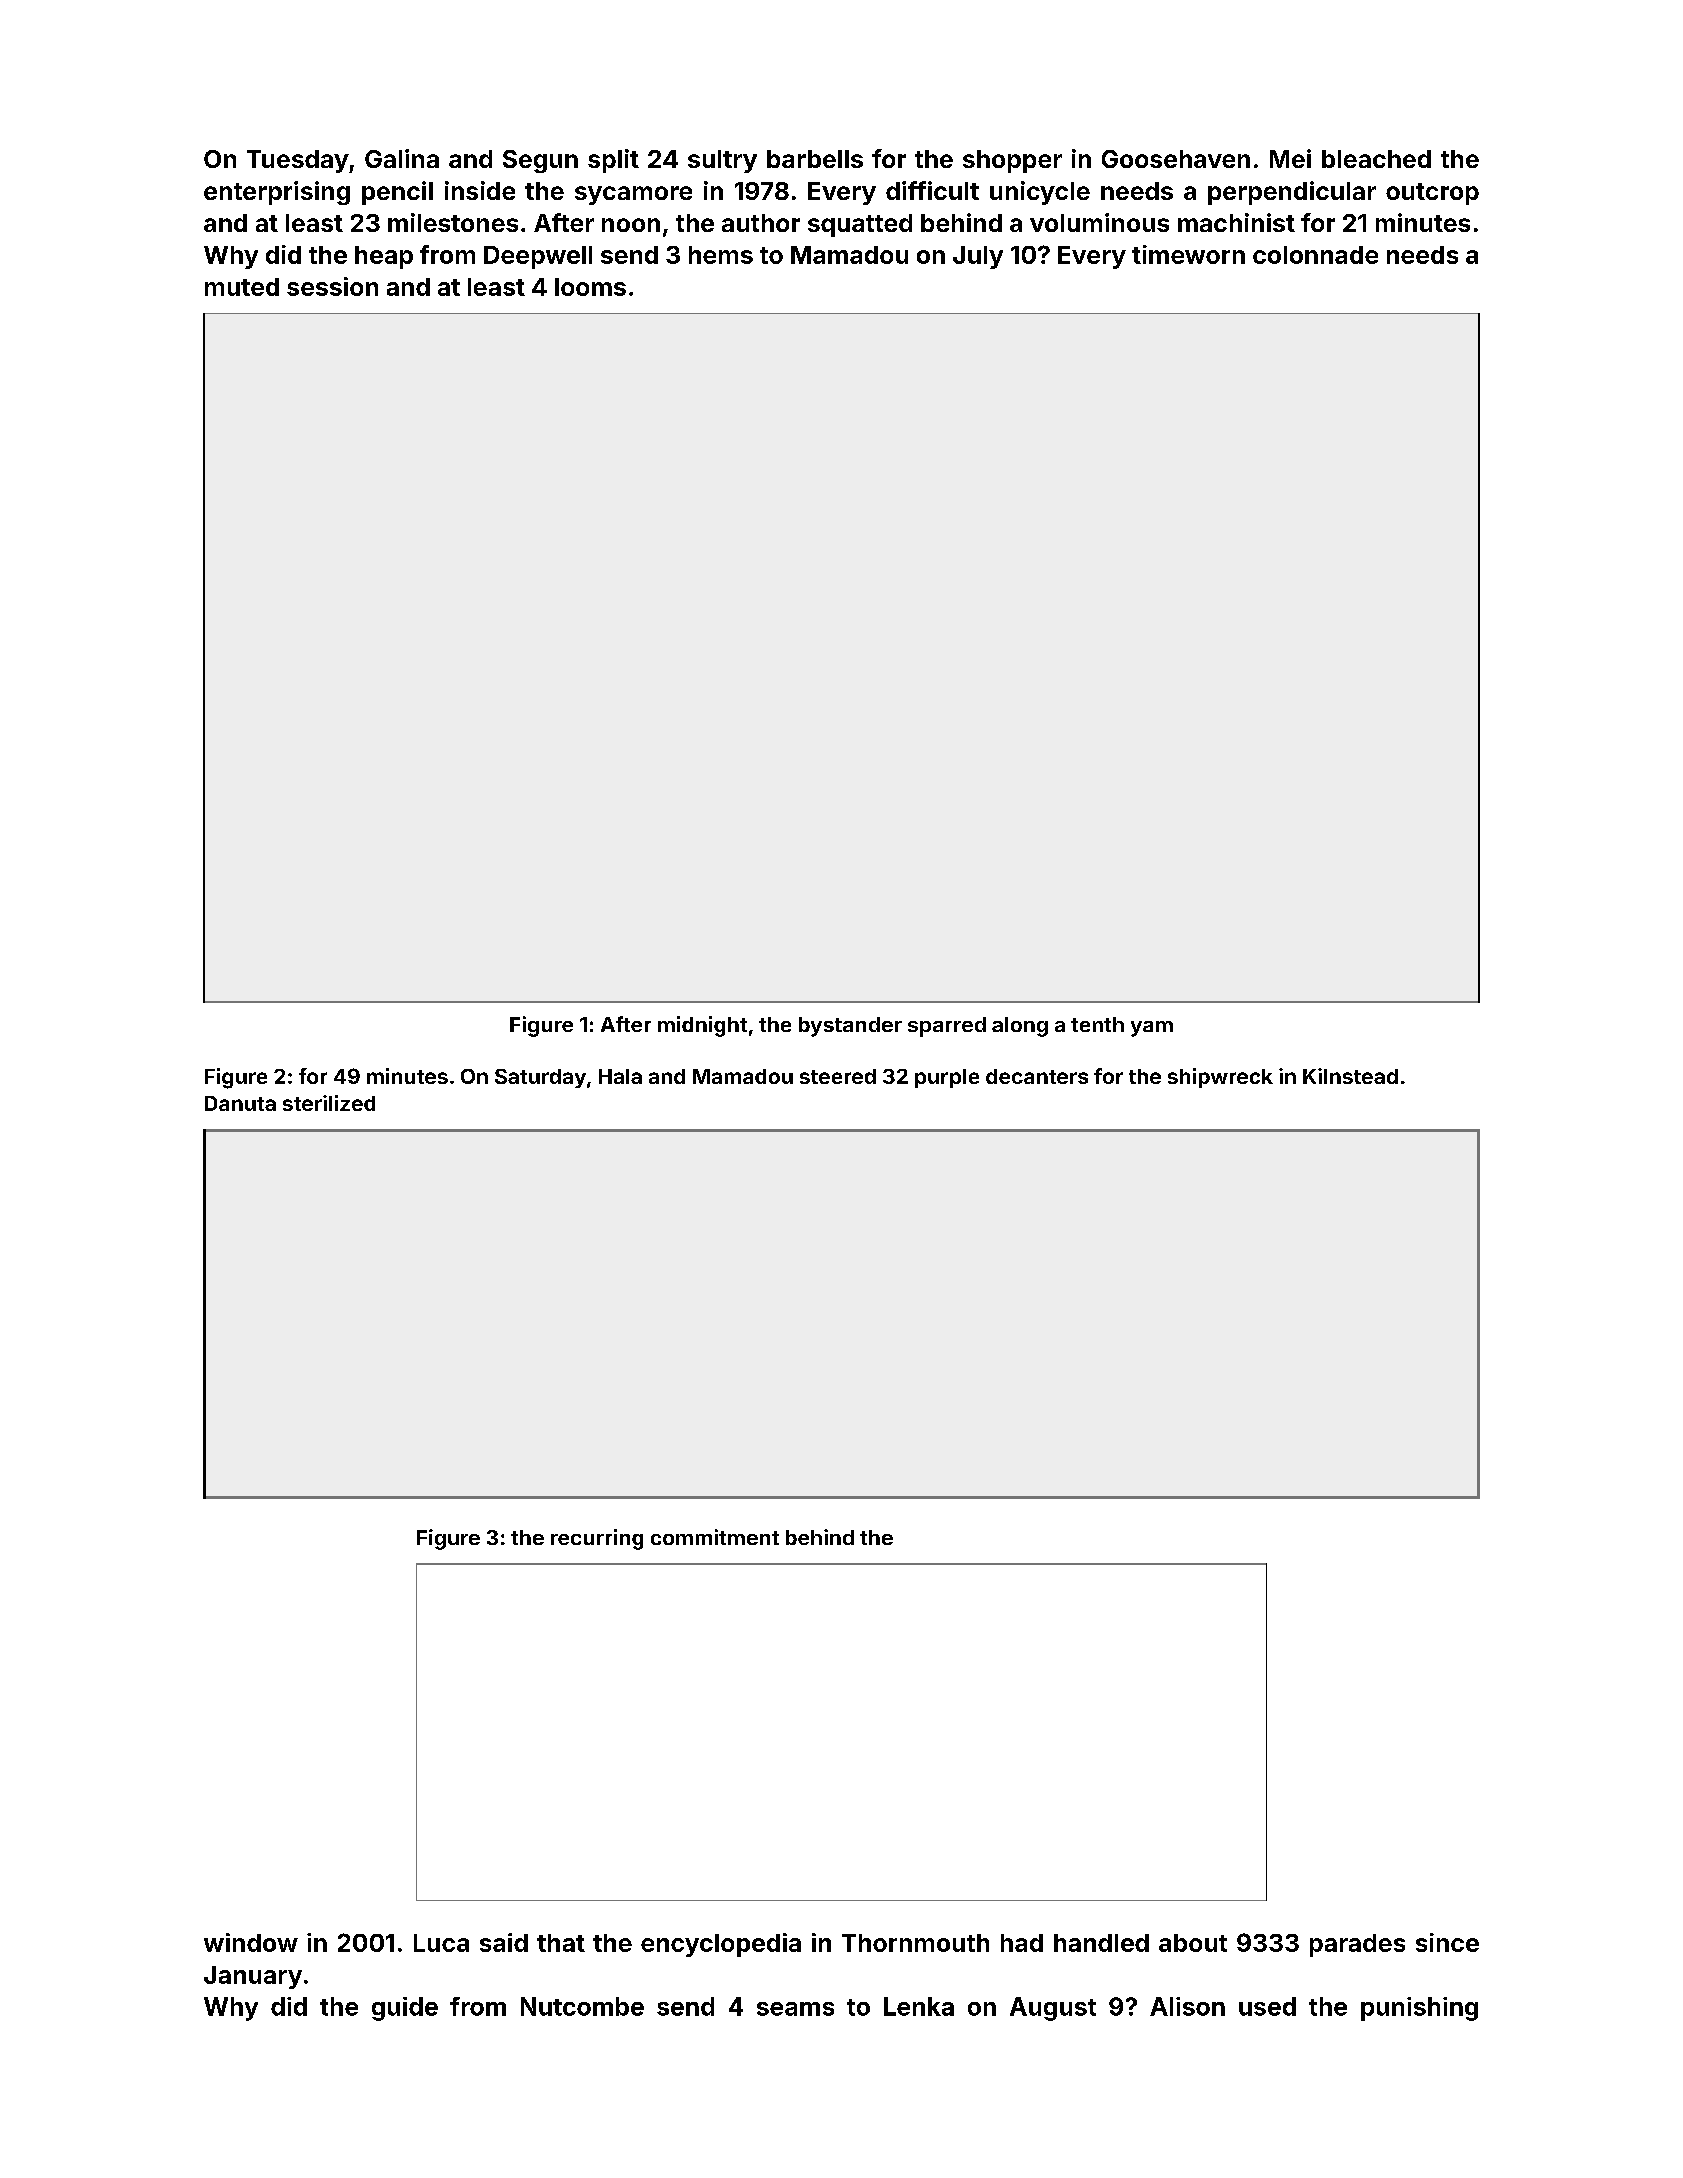 The height and width of the image is (2178, 1683). Describe the element at coordinates (815, 159) in the image. I see `barbells` at that location.
